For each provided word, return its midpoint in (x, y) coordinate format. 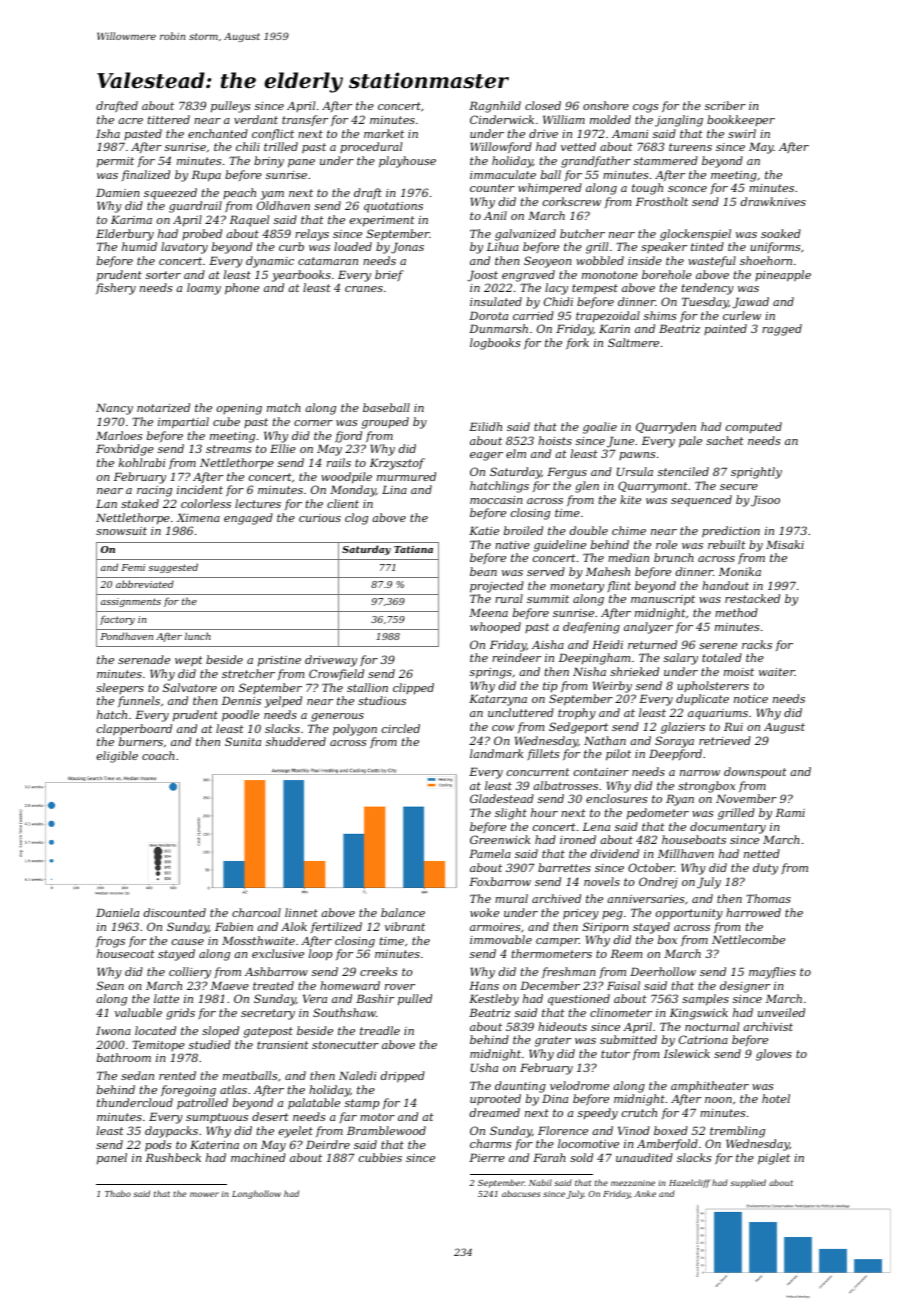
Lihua (503, 246)
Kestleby (494, 1000)
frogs (110, 942)
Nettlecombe (748, 939)
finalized (146, 175)
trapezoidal (608, 317)
